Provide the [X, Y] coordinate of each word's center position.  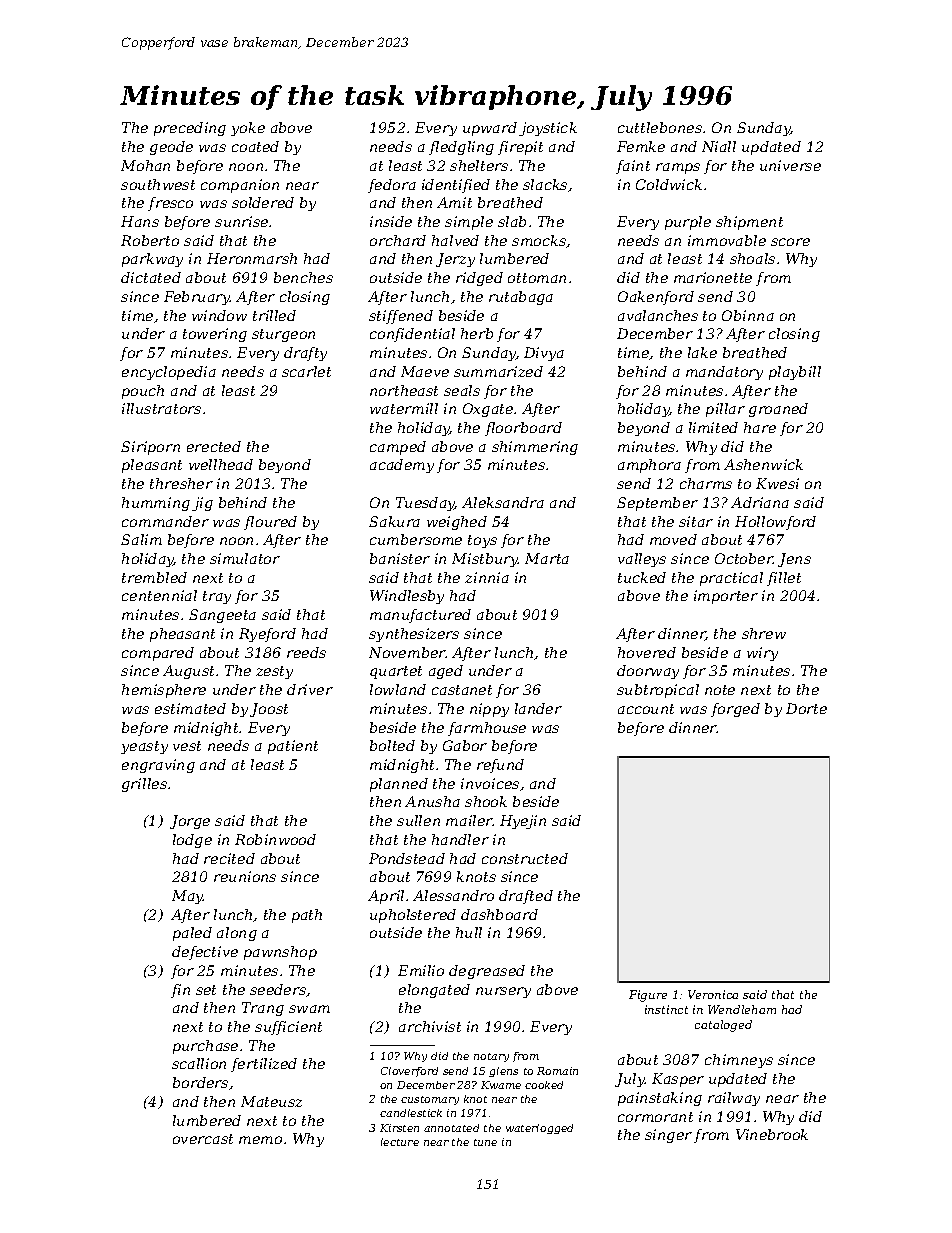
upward [490, 129]
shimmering [535, 448]
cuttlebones [660, 127]
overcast [203, 1139]
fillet [784, 579]
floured [270, 523]
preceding [190, 129]
